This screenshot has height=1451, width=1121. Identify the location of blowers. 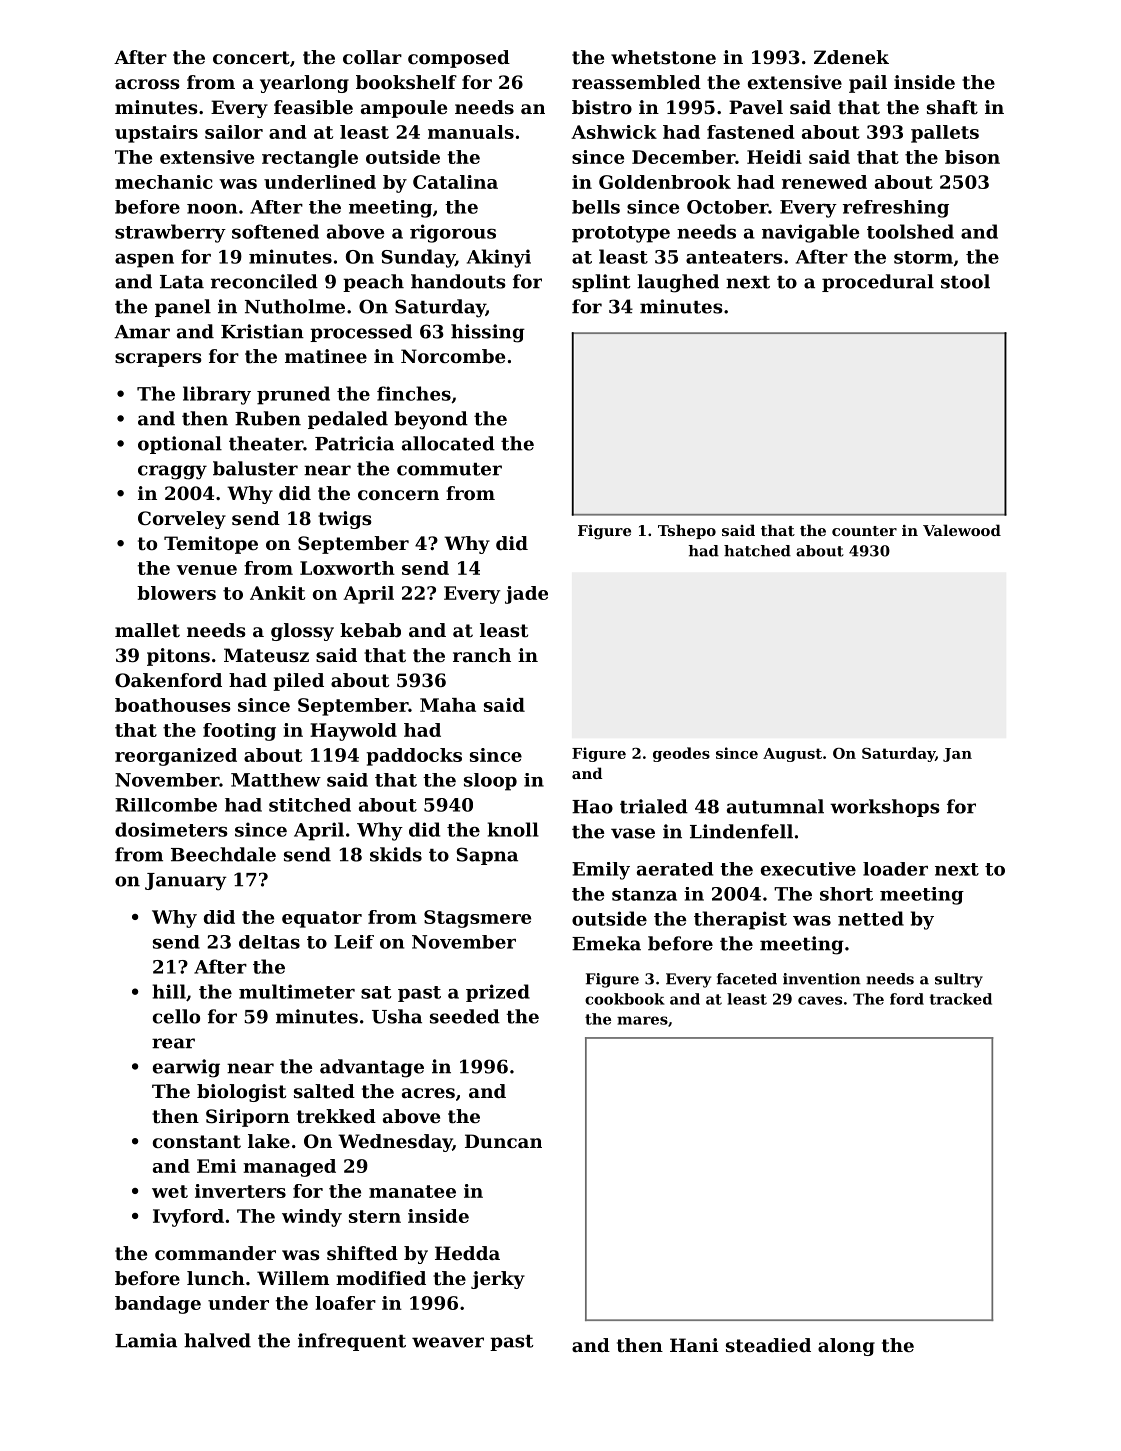
(176, 593).
